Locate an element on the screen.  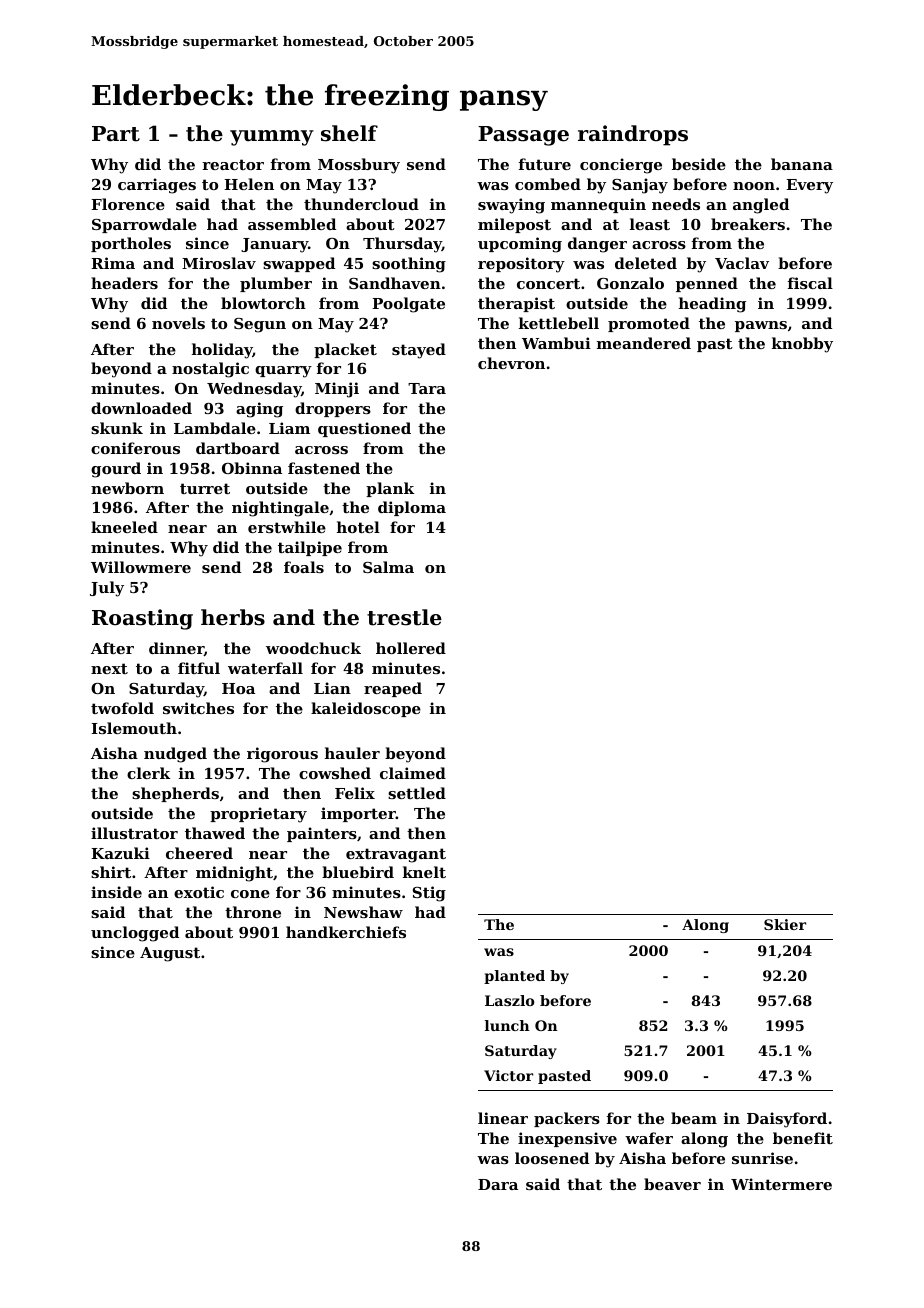
rigorous is located at coordinates (282, 755).
